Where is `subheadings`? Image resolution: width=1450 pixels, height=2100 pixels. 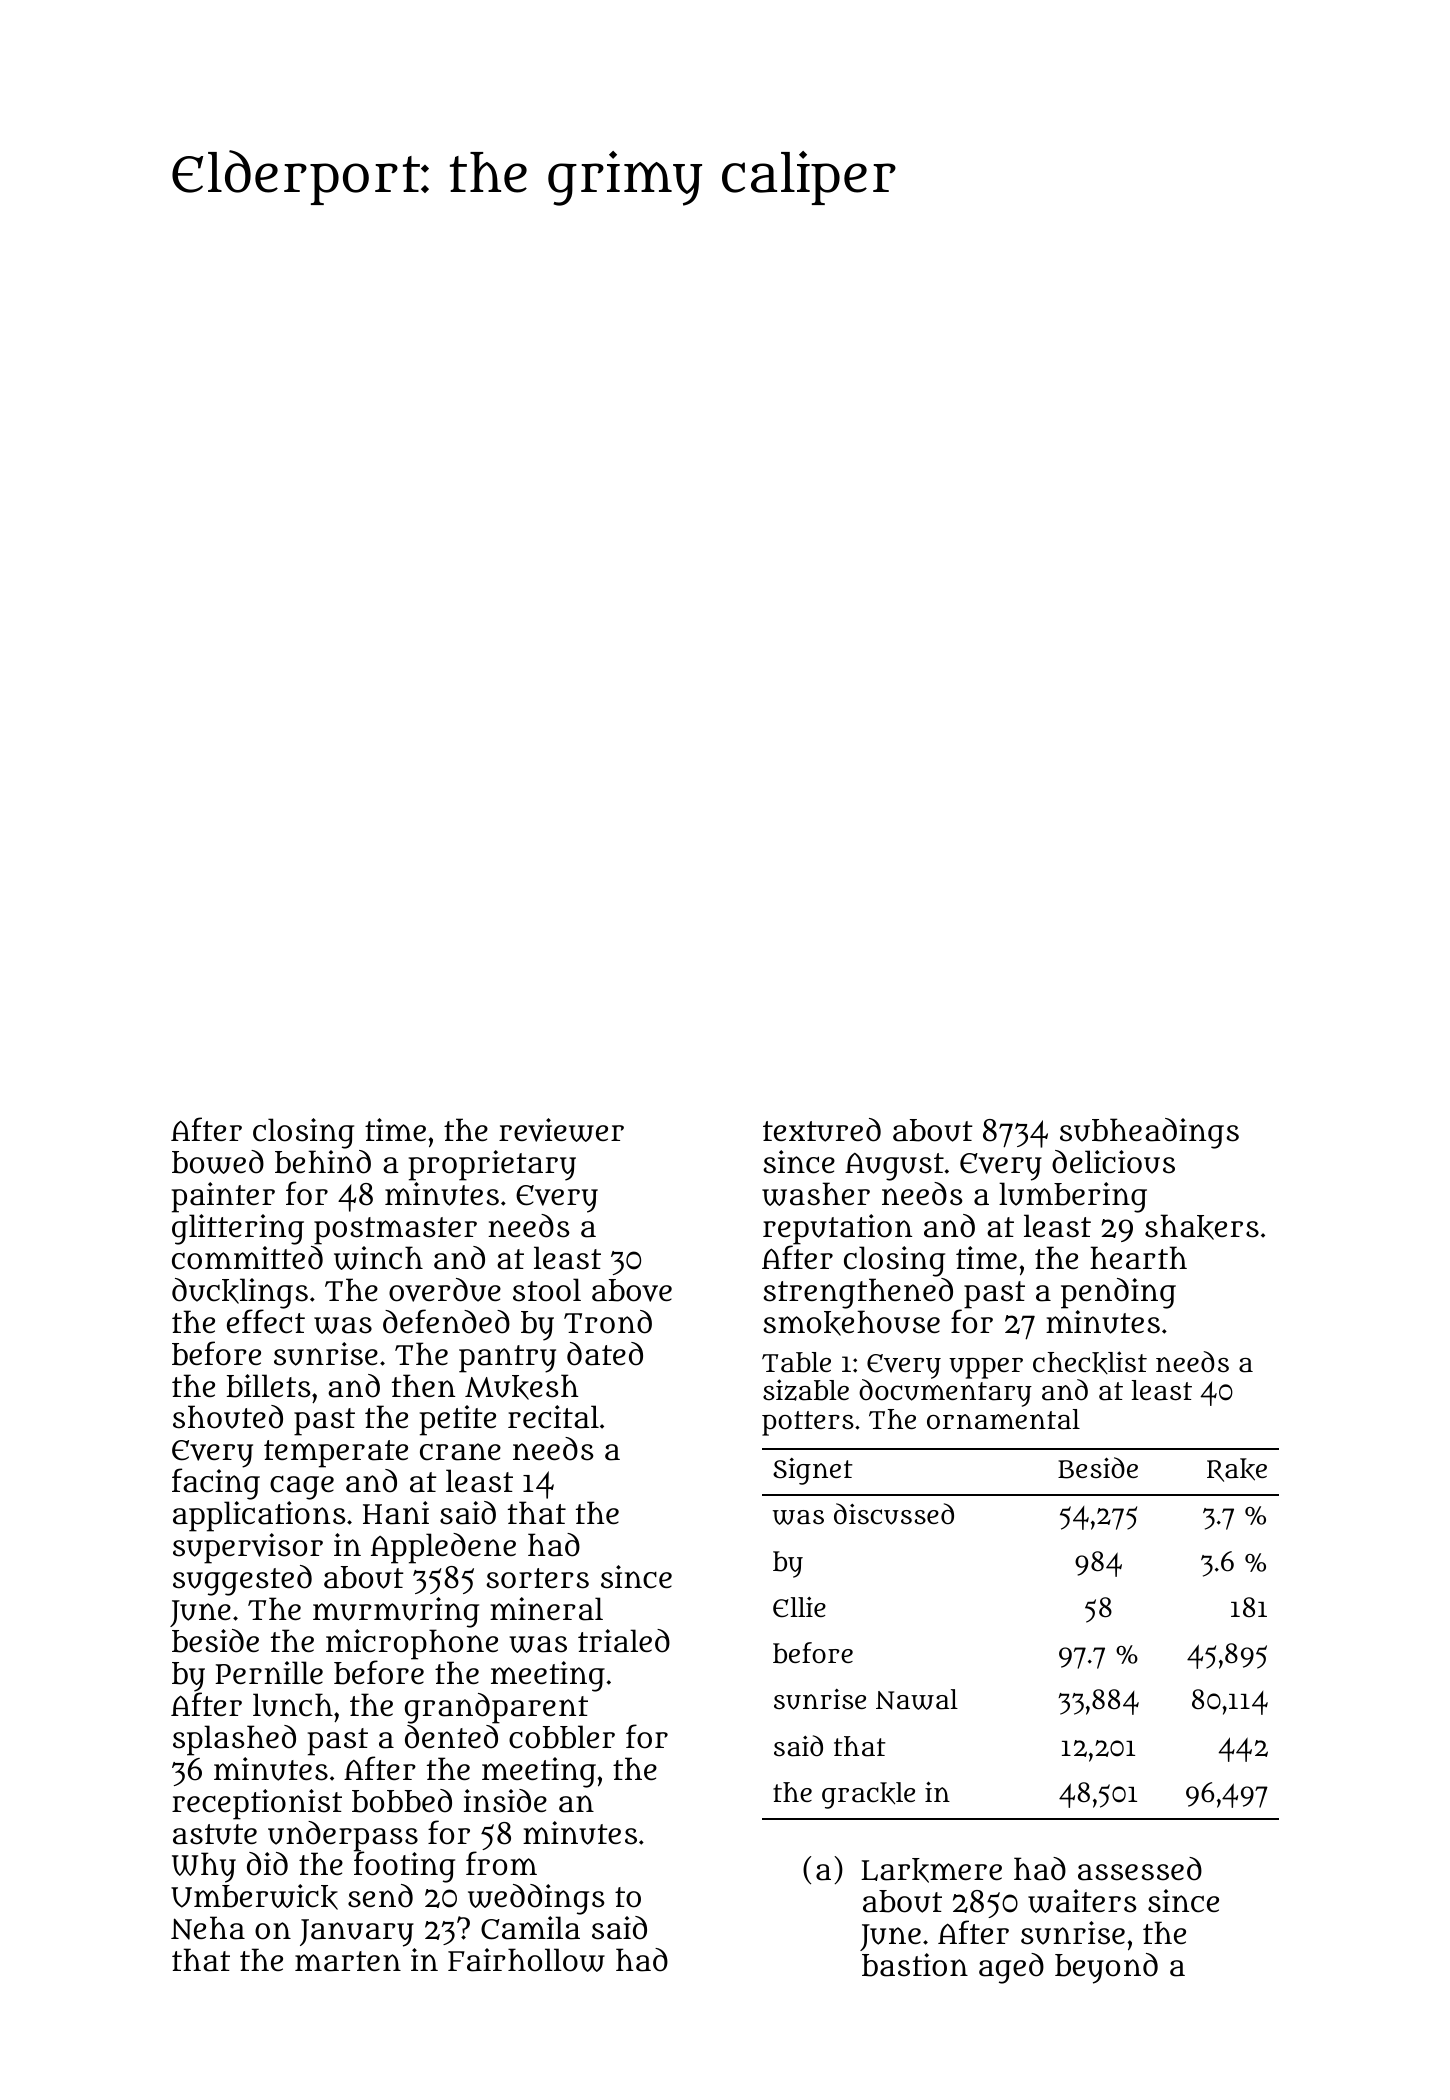 subheadings is located at coordinates (1149, 1133).
